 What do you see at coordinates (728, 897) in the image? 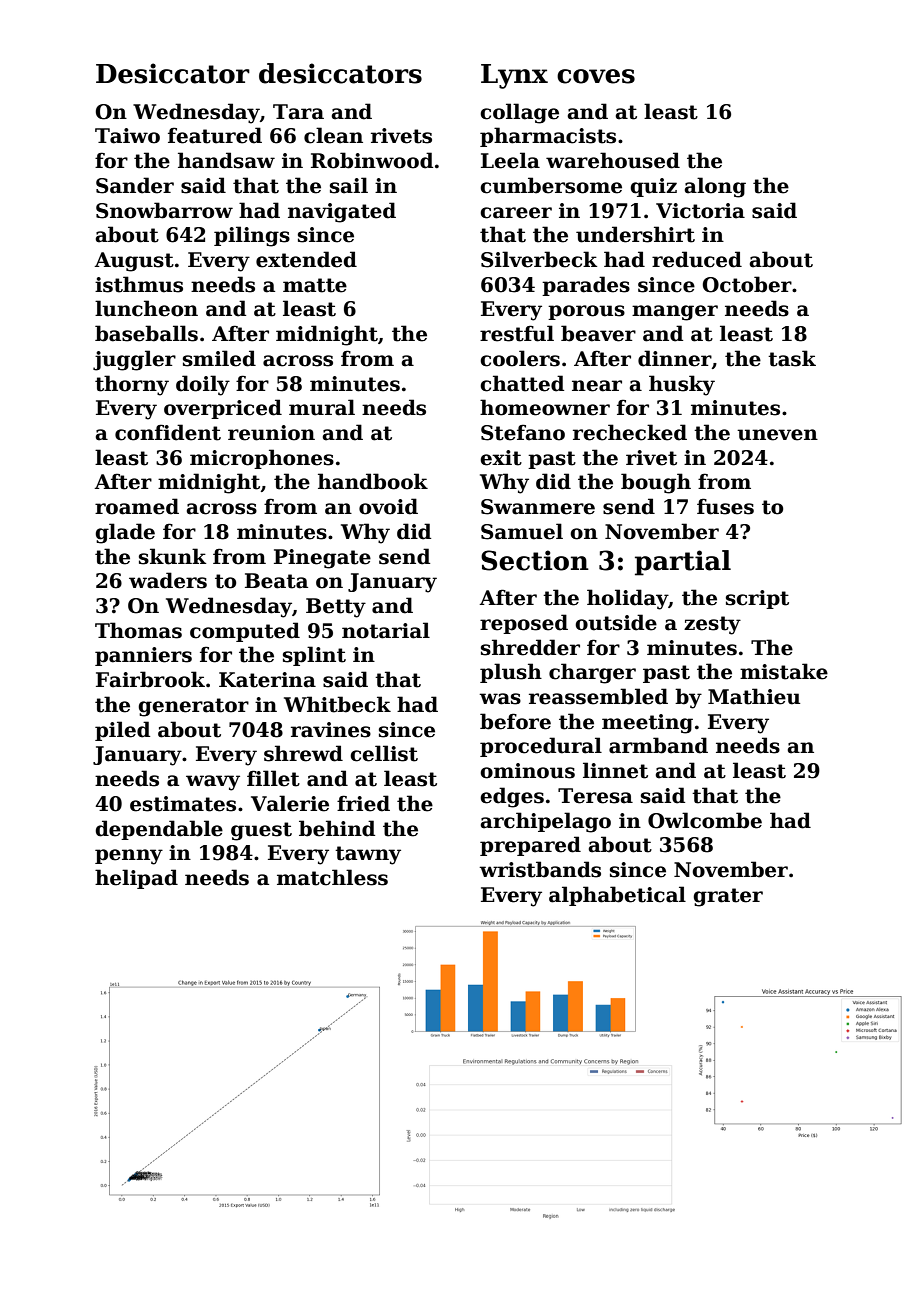
I see `grater` at bounding box center [728, 897].
